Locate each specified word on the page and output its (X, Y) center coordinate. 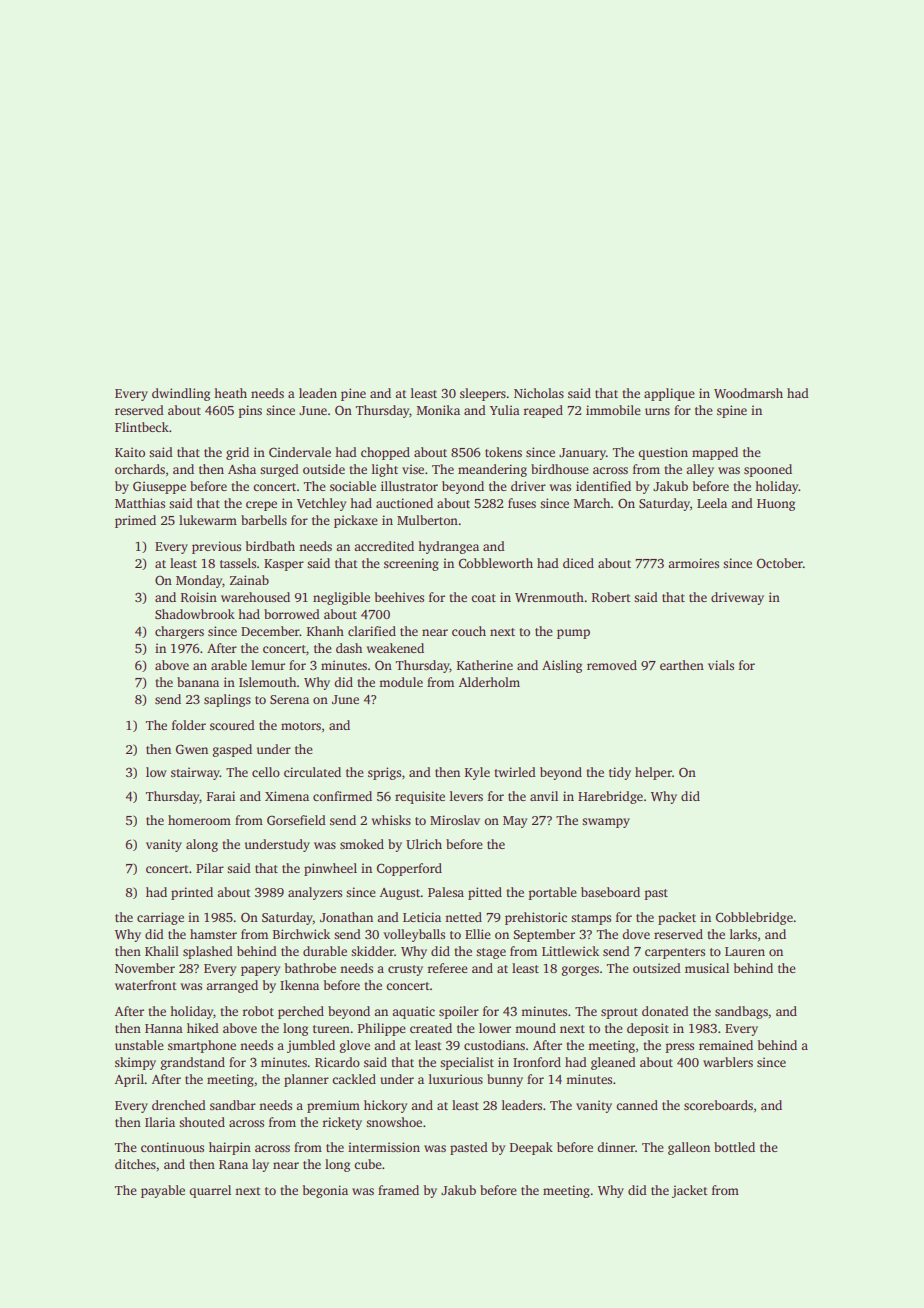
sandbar (233, 1105)
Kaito (130, 452)
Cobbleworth (496, 563)
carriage (160, 918)
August (400, 894)
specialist (467, 1063)
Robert (611, 597)
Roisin (199, 597)
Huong (776, 505)
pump (573, 634)
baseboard (610, 892)
